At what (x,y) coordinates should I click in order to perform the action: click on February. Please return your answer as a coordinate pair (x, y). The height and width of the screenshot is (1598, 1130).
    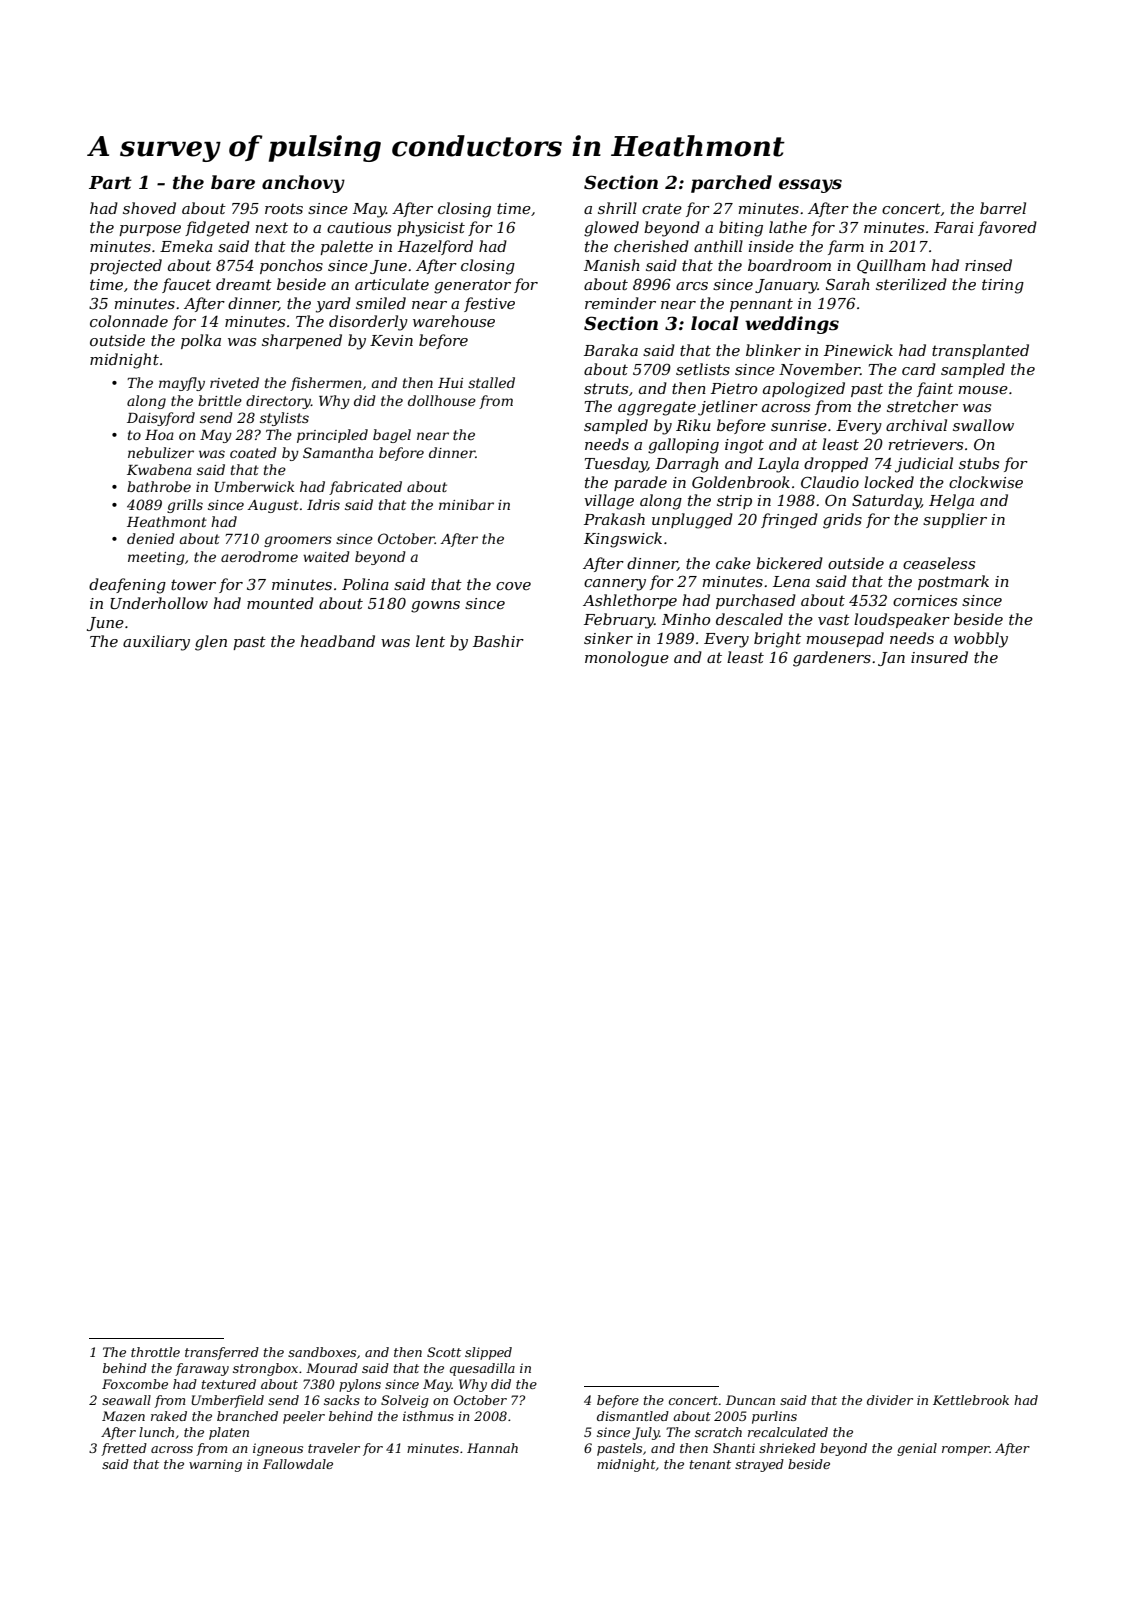
    Looking at the image, I should click on (619, 621).
